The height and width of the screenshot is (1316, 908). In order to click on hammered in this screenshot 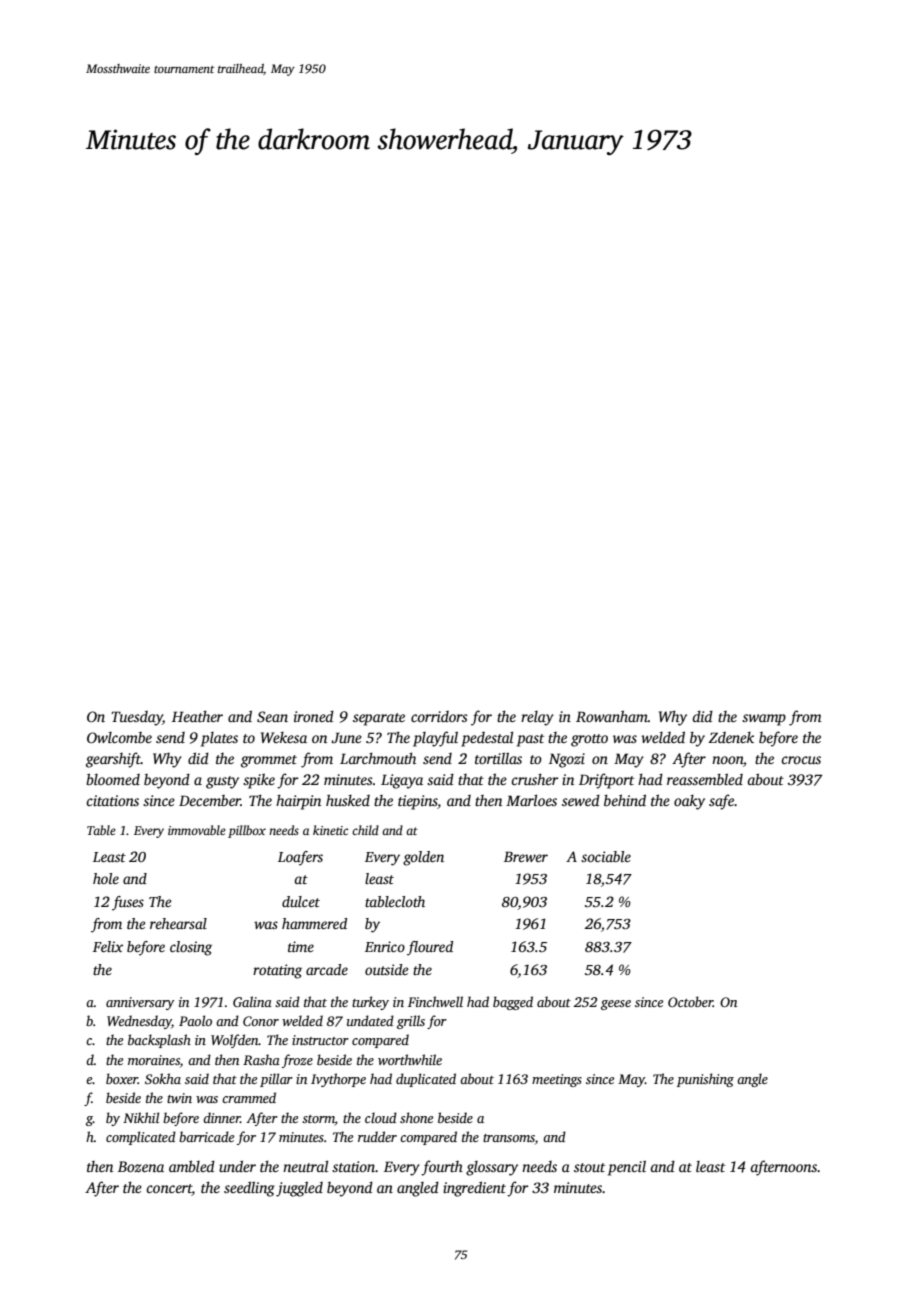, I will do `click(314, 923)`.
